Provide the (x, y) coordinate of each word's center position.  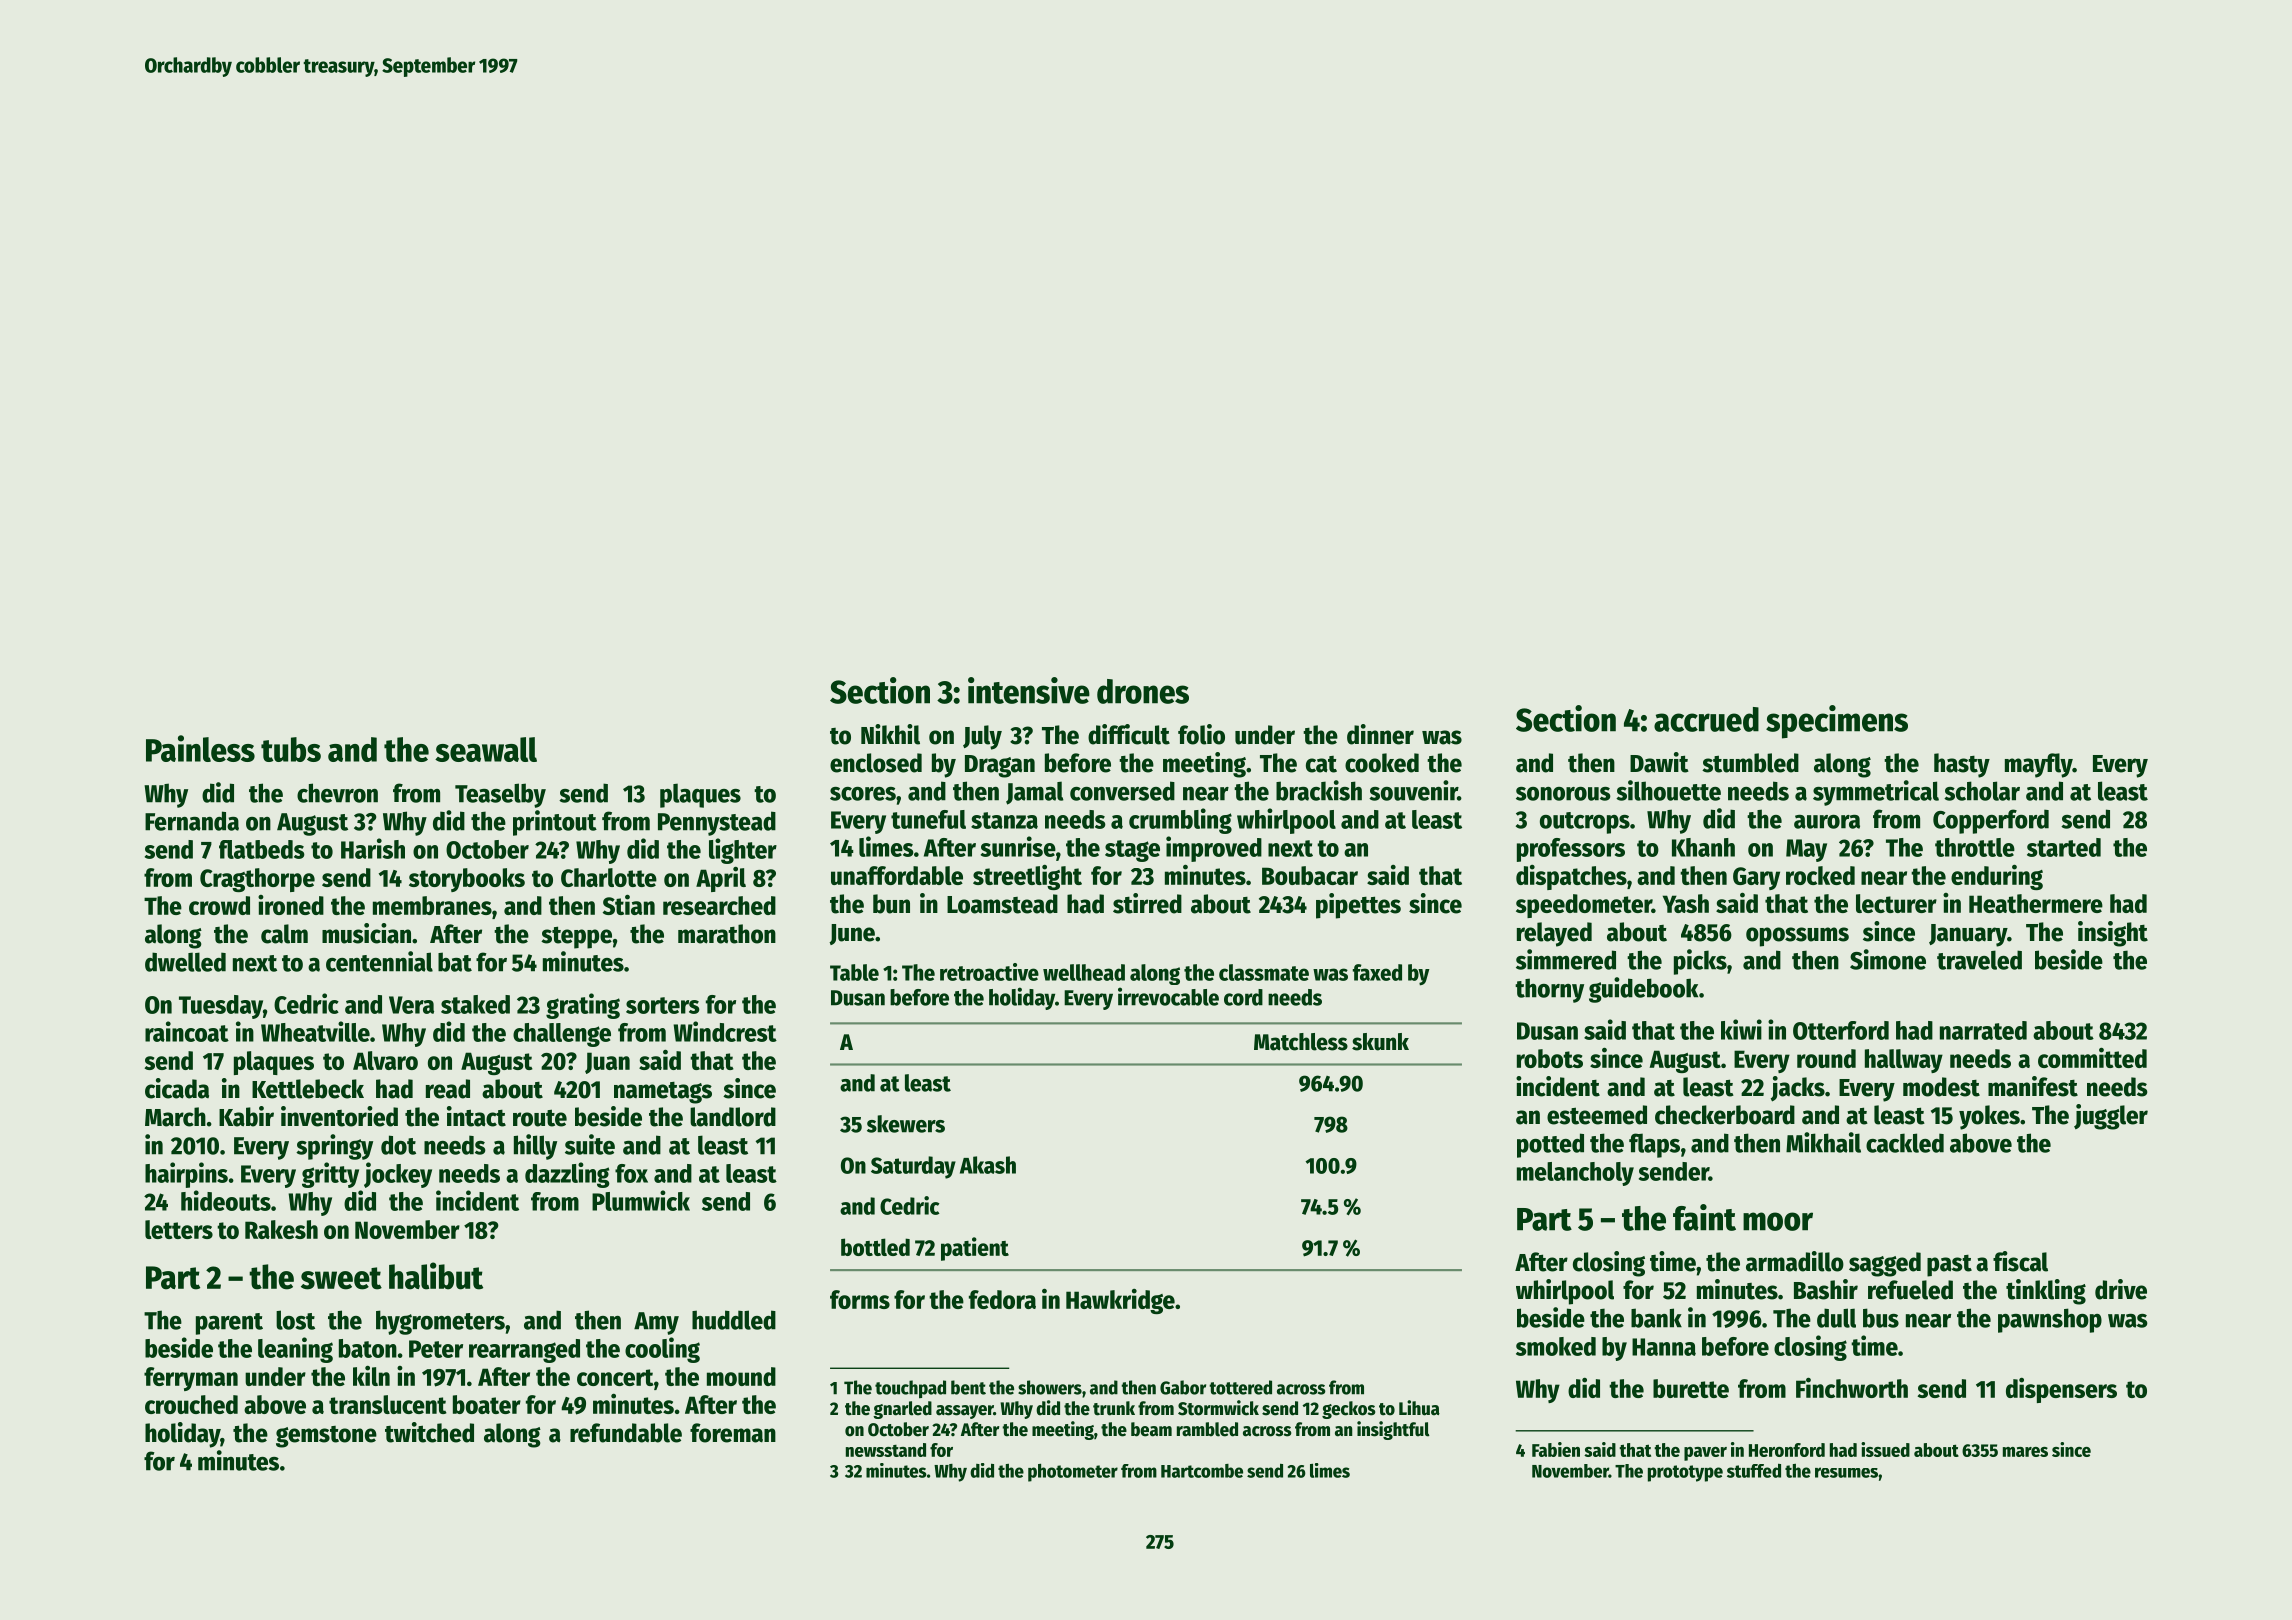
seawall (486, 749)
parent (229, 1324)
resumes (1846, 1472)
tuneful (928, 819)
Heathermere (2036, 903)
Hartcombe (1202, 1471)
